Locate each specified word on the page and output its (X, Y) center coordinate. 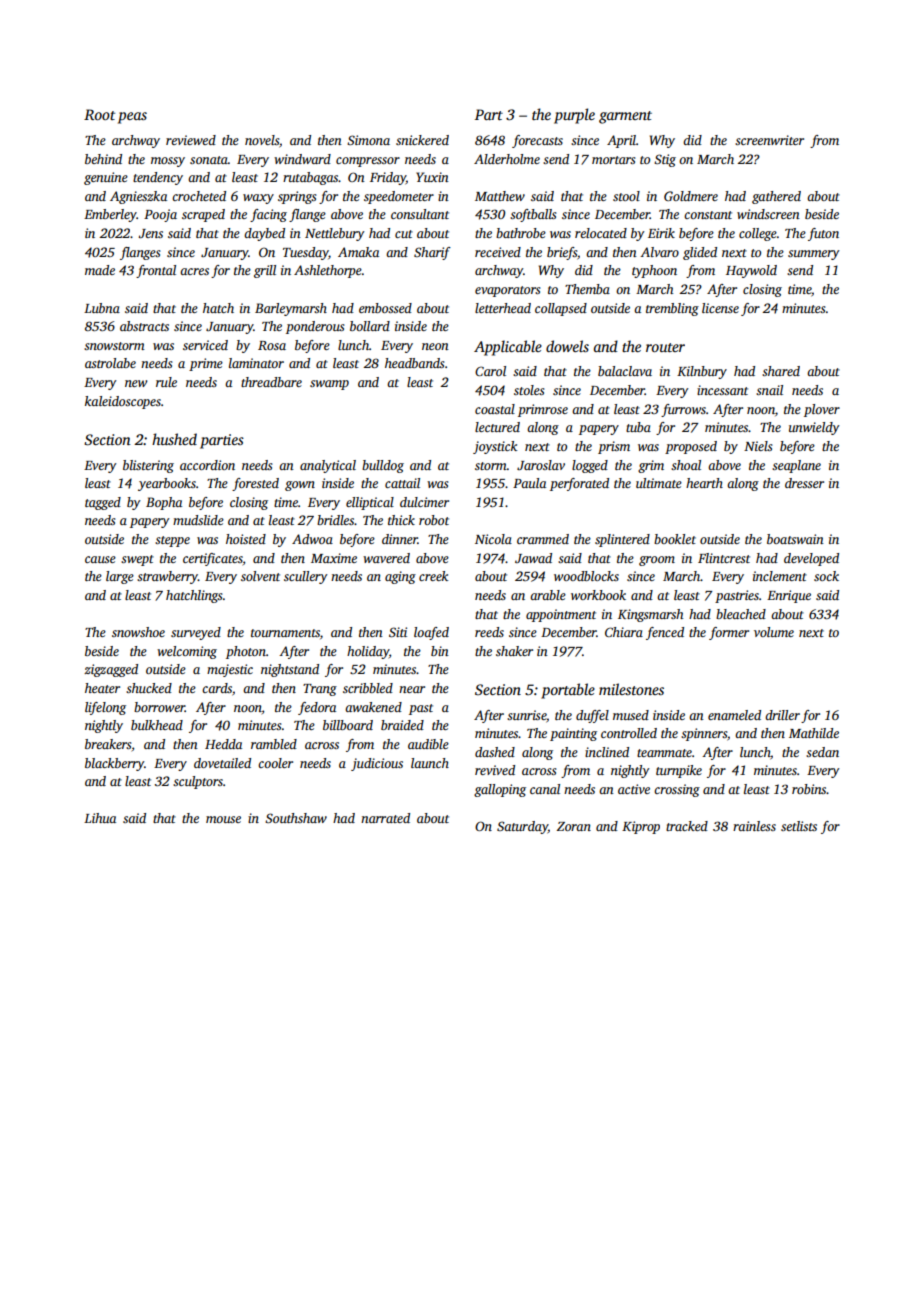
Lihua (100, 818)
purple (574, 116)
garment (625, 117)
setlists (799, 826)
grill (265, 271)
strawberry (167, 577)
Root (99, 114)
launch (430, 763)
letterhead (503, 308)
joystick (495, 447)
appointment (561, 615)
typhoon (654, 271)
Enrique (789, 596)
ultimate (659, 483)
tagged (103, 503)
